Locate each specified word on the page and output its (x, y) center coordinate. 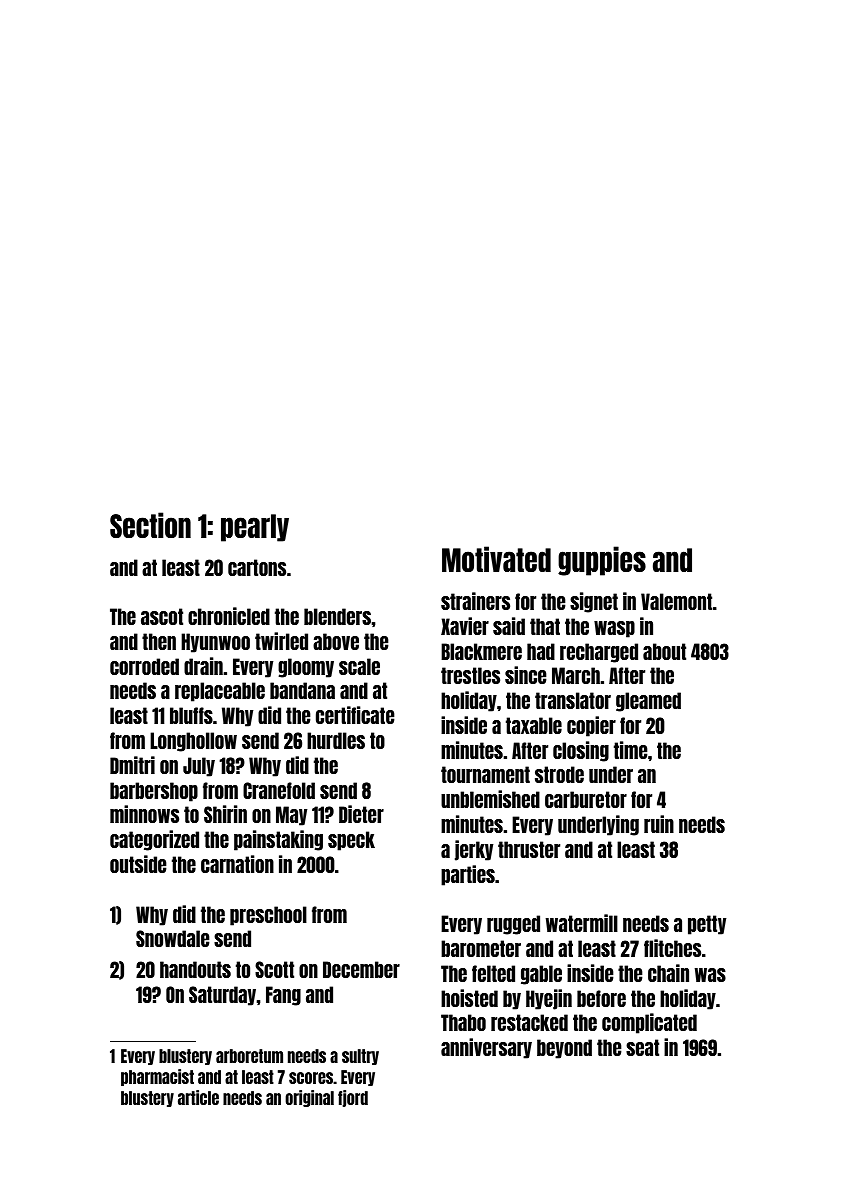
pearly (255, 528)
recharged (599, 653)
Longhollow (193, 742)
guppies (602, 561)
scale (359, 666)
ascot (162, 616)
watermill (582, 923)
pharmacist (157, 1077)
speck (351, 841)
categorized (154, 840)
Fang (283, 996)
